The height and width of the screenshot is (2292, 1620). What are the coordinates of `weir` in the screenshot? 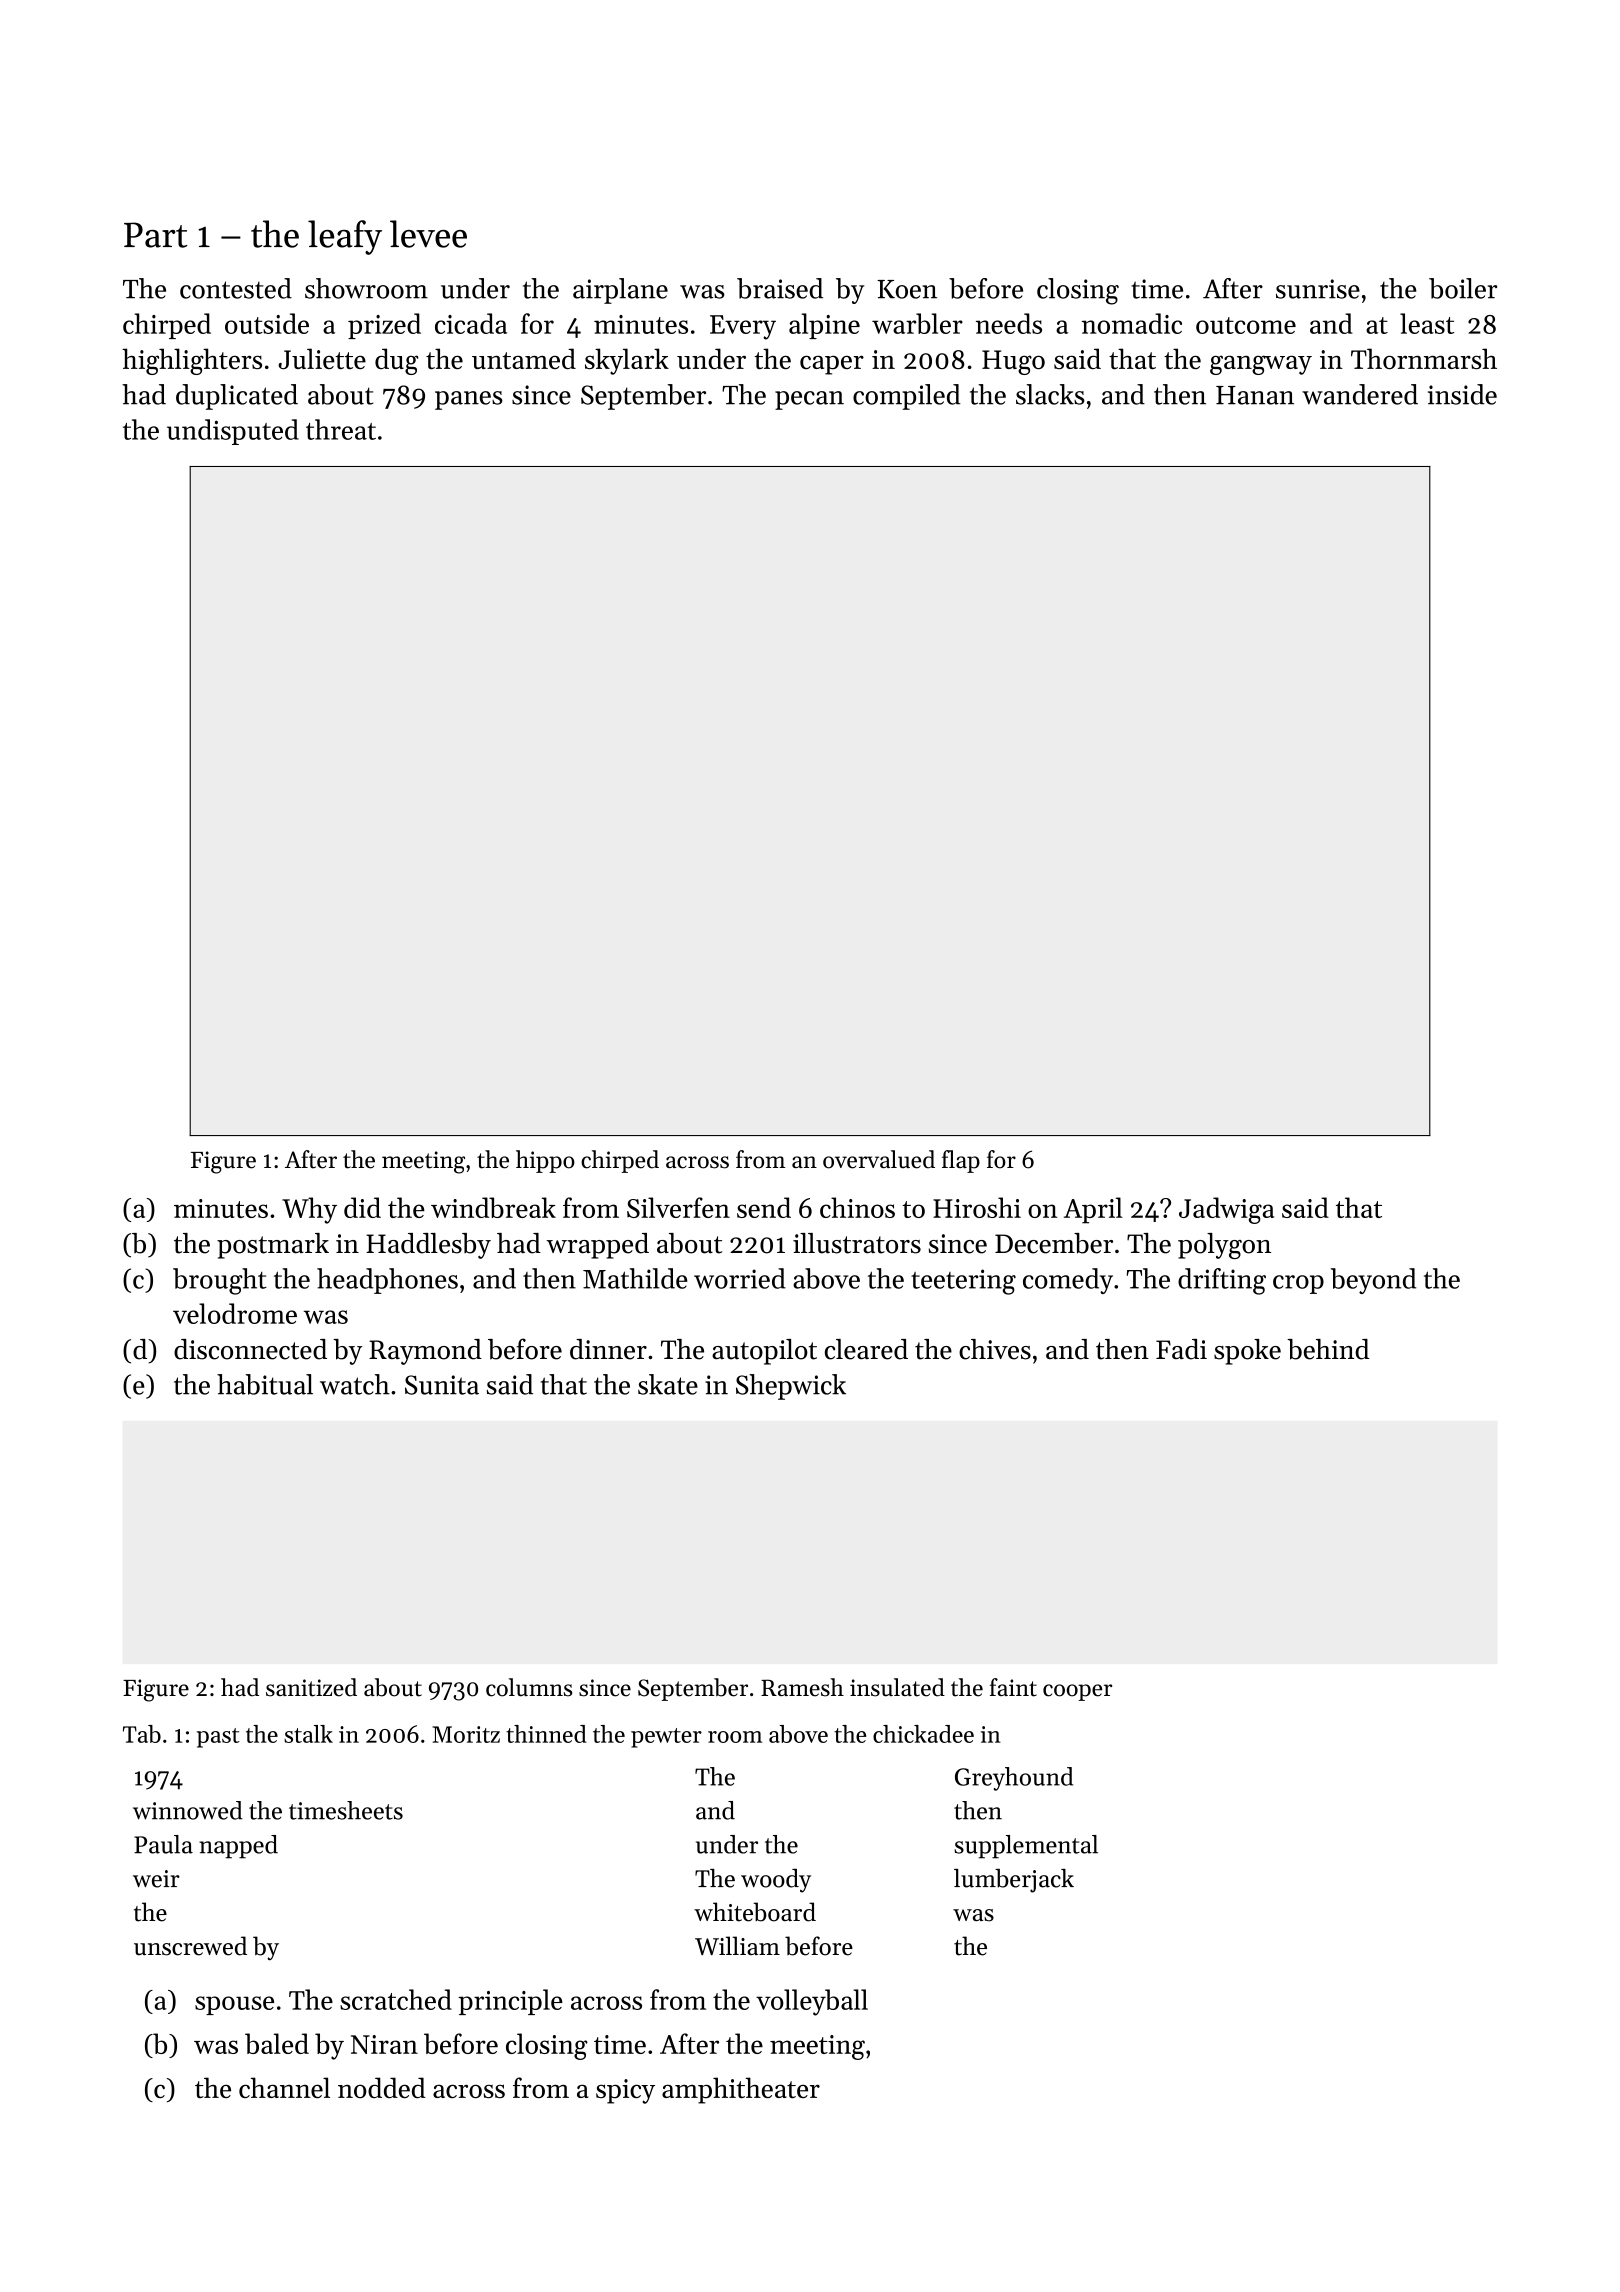 It's located at (156, 1879).
